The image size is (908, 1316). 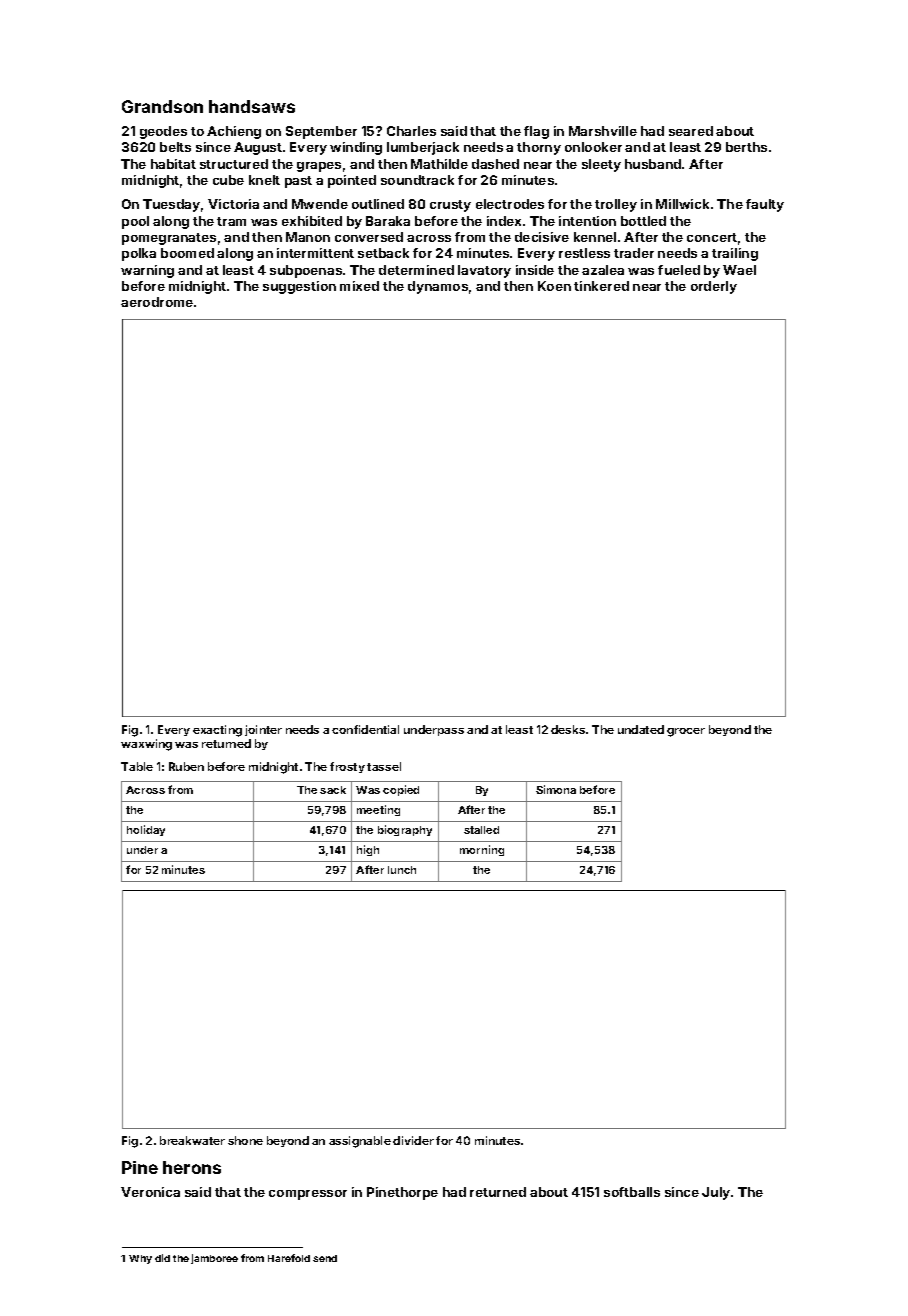 I want to click on seared, so click(x=691, y=131).
